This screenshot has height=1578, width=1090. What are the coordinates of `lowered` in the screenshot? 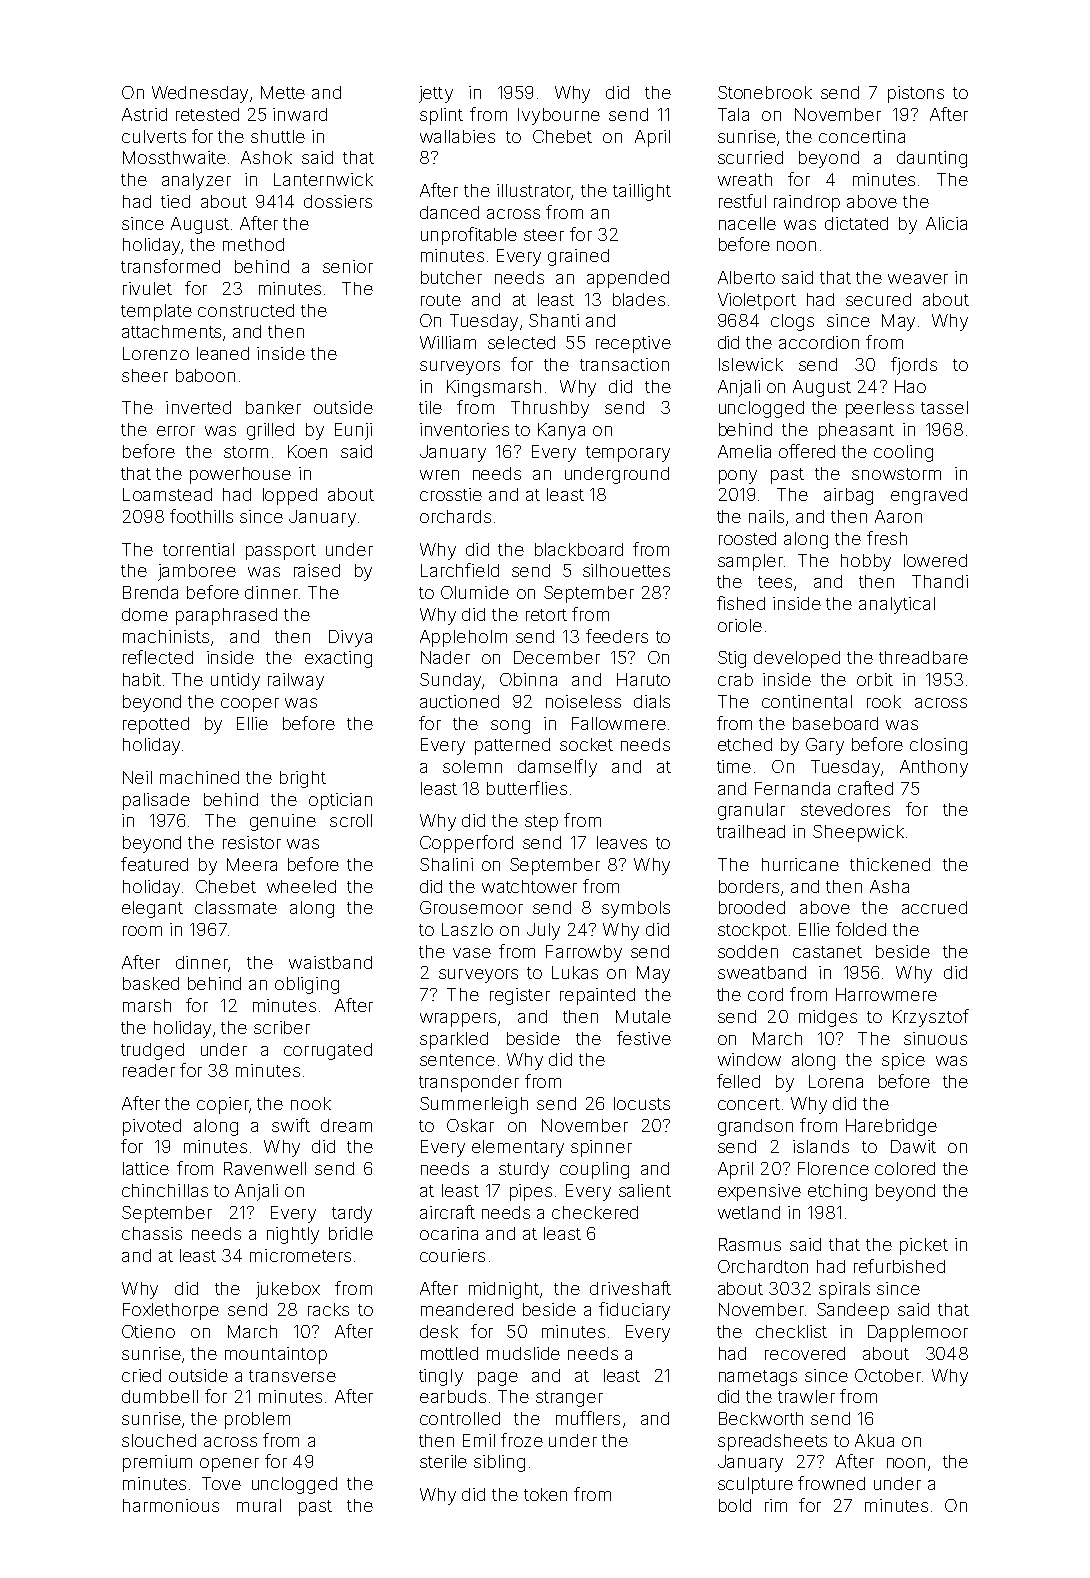 It's located at (935, 560).
